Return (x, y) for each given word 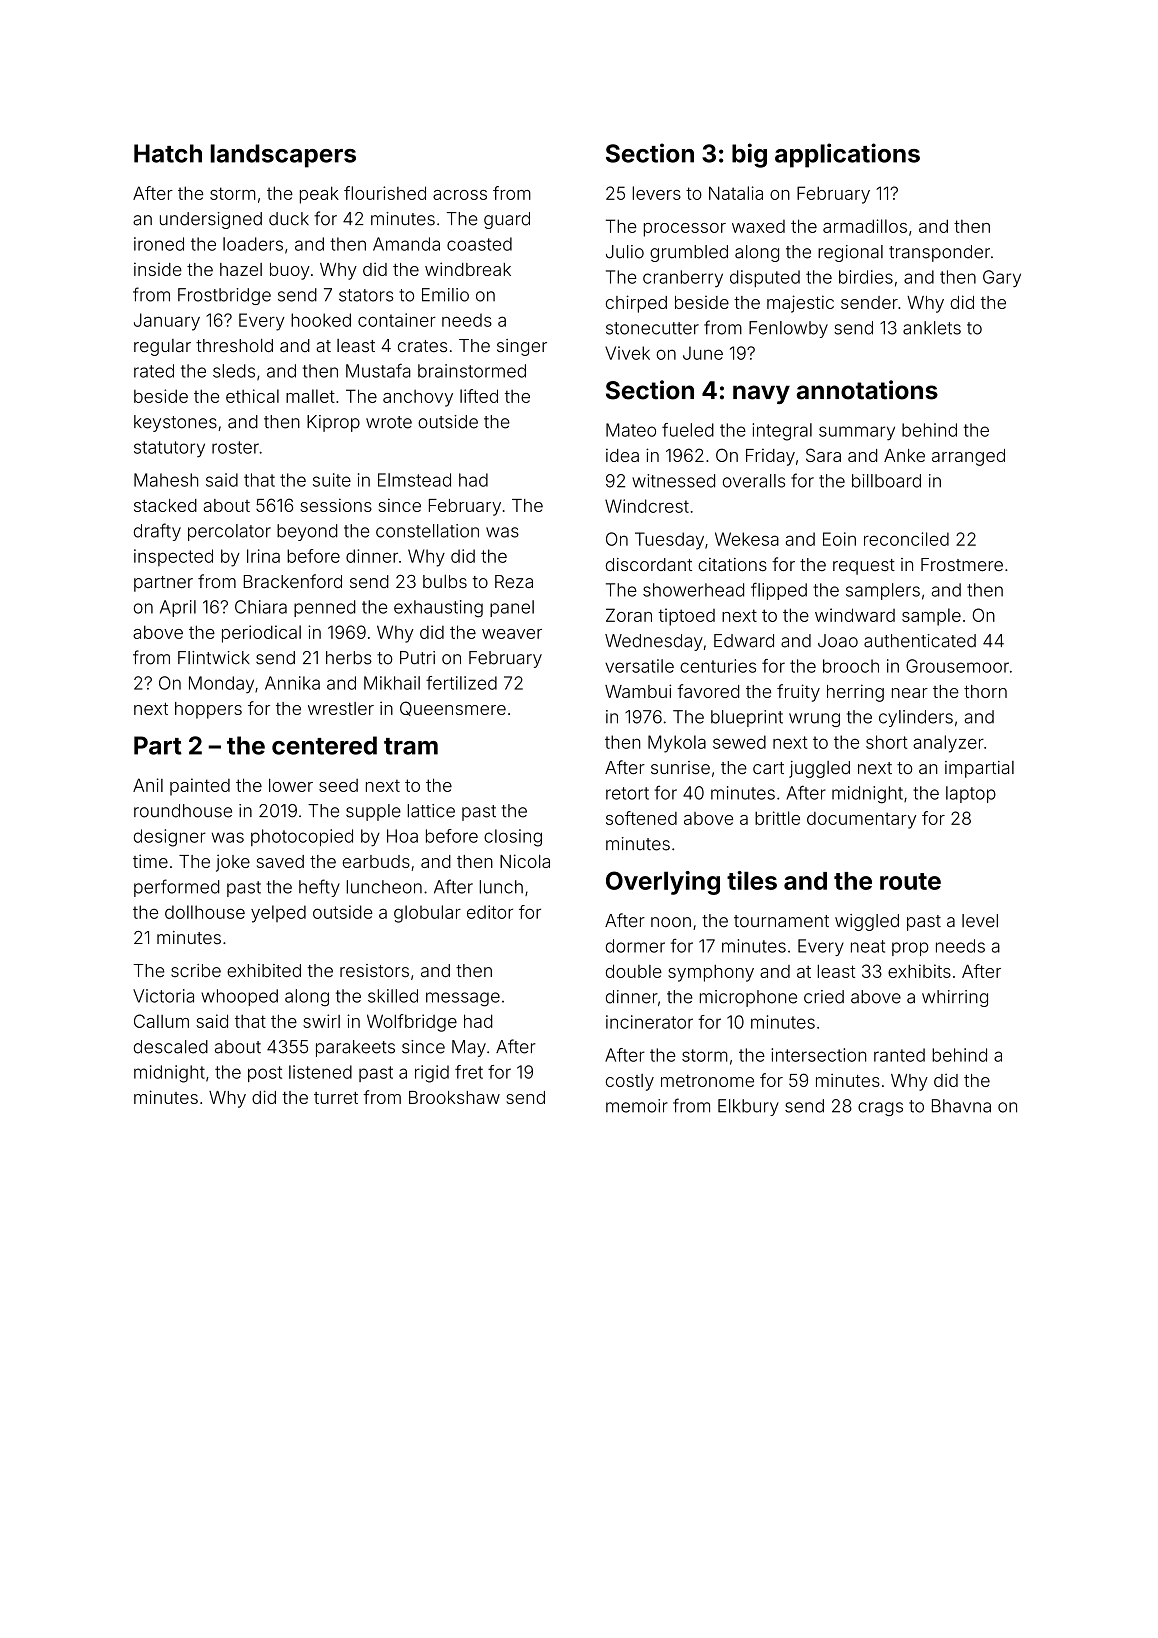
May (469, 1048)
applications (847, 155)
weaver (512, 634)
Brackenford (292, 581)
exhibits (919, 971)
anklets (932, 328)
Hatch (168, 153)
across (460, 195)
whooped (239, 997)
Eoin (839, 539)
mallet (310, 396)
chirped (636, 304)
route (910, 881)
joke (233, 863)
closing (513, 838)
